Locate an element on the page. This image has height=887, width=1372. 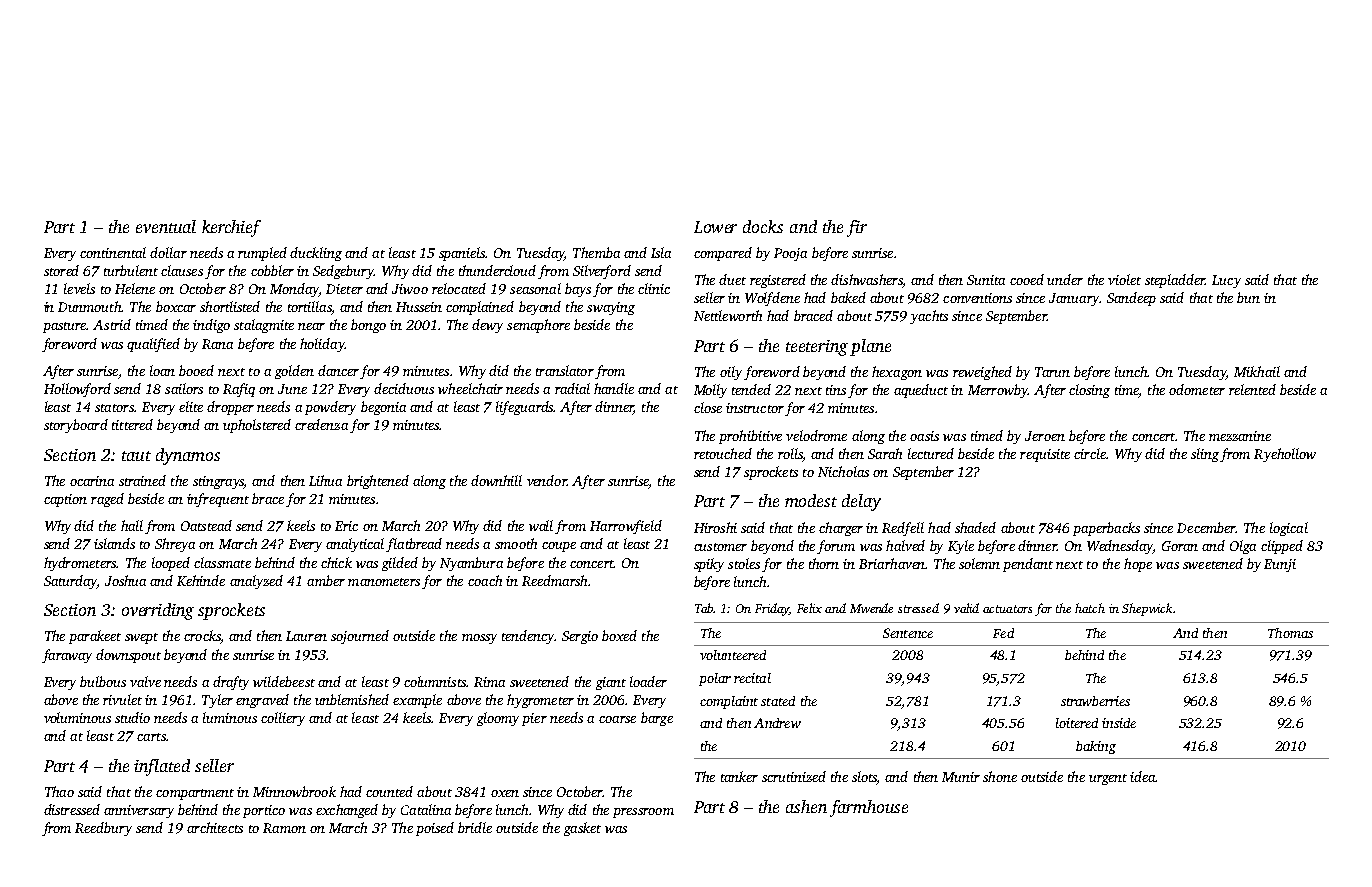
Reedbury is located at coordinates (103, 829).
